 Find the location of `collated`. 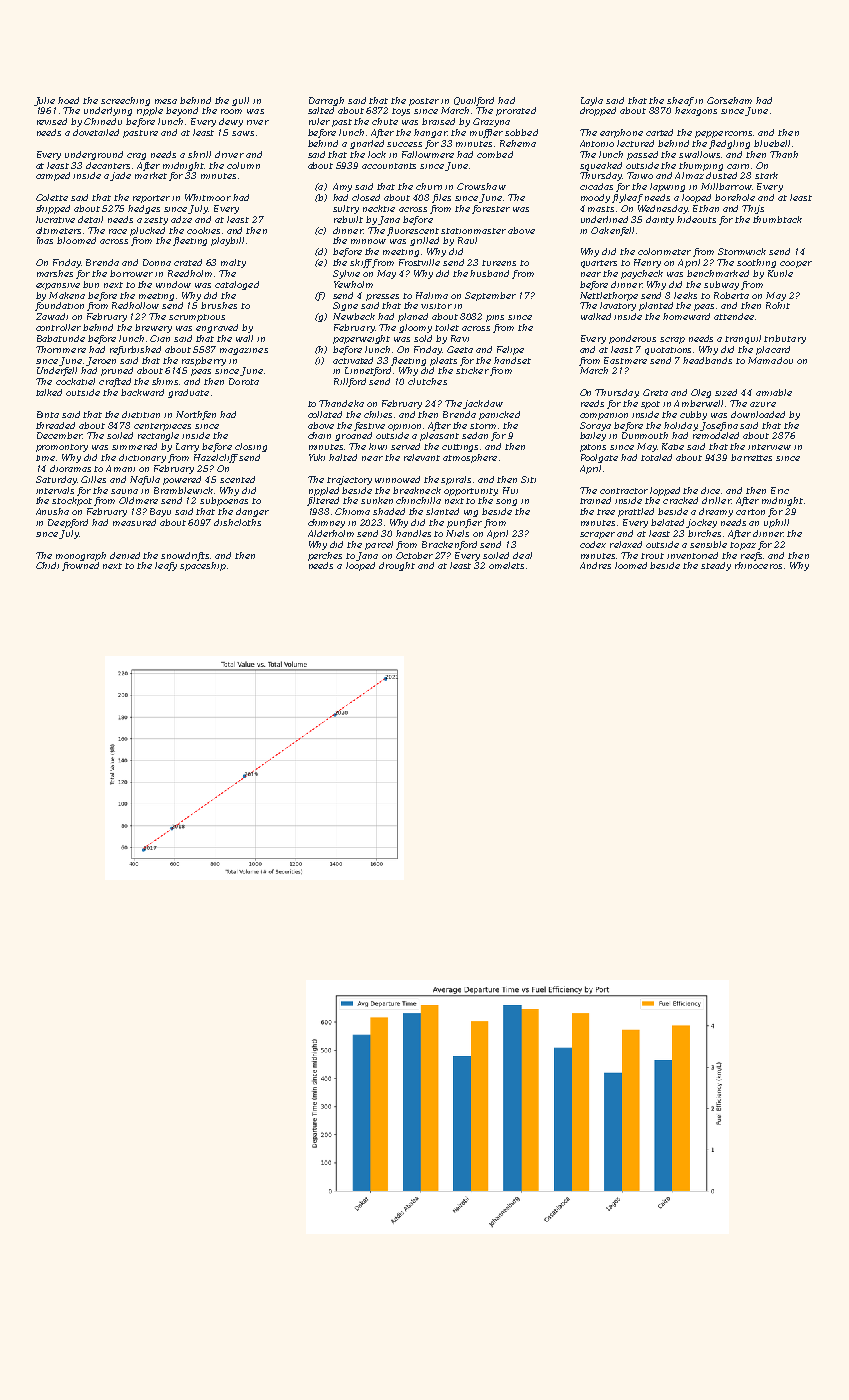

collated is located at coordinates (325, 414).
